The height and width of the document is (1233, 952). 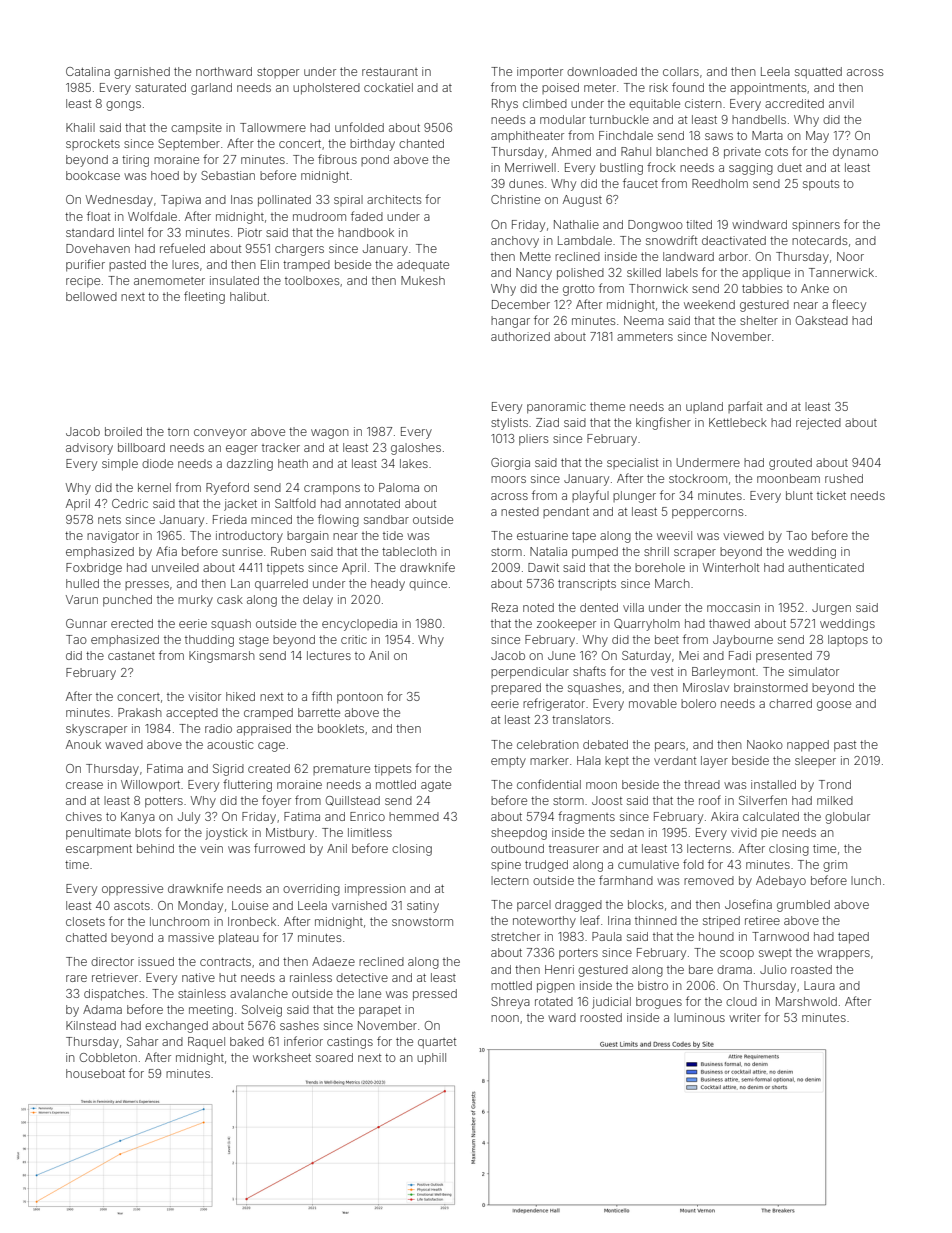 What do you see at coordinates (131, 656) in the document?
I see `castanet` at bounding box center [131, 656].
